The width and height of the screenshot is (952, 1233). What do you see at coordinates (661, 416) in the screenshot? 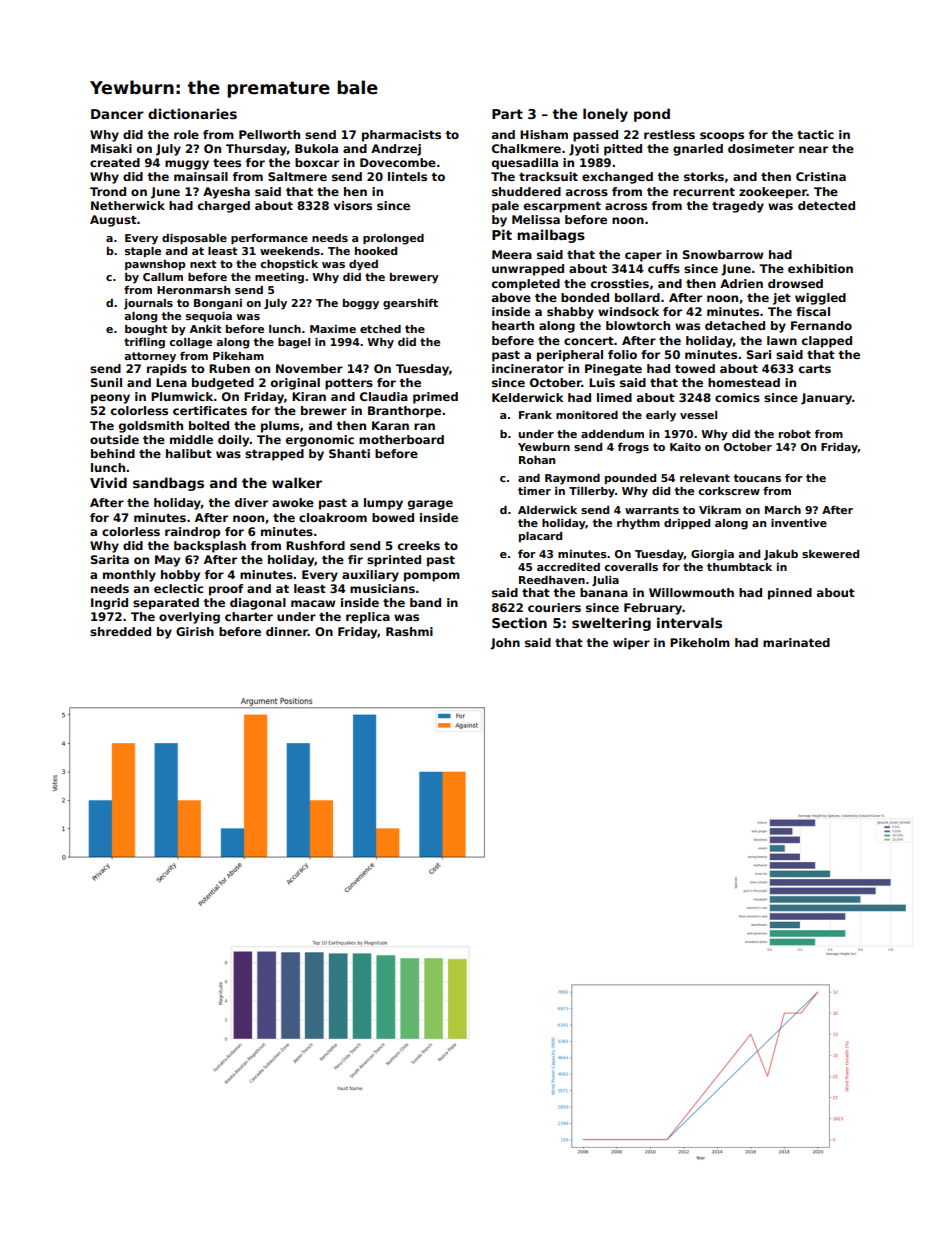
I see `early` at bounding box center [661, 416].
